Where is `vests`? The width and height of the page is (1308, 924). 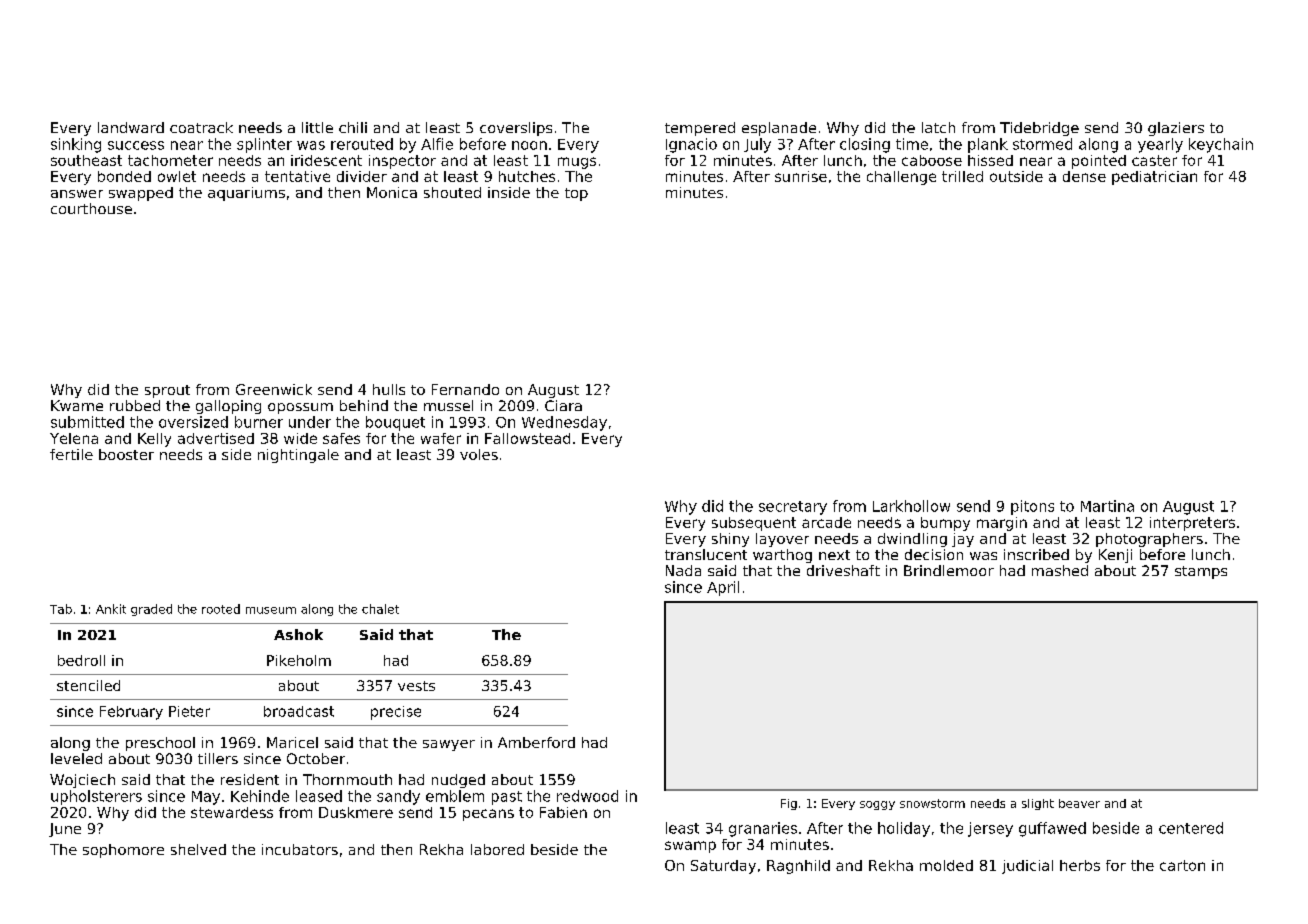
vests is located at coordinates (416, 686).
